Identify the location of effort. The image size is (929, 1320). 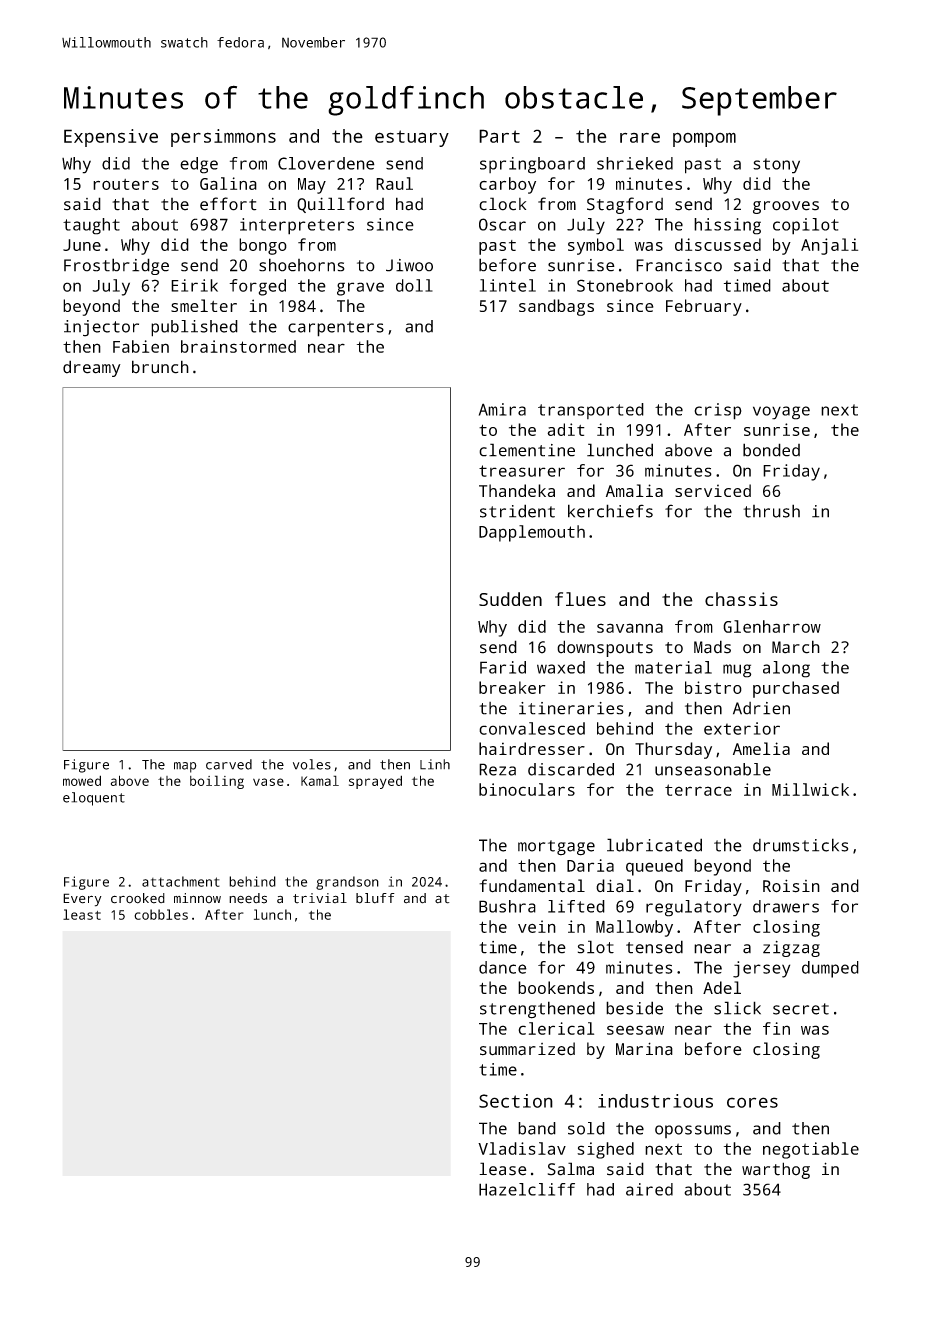
(228, 204).
